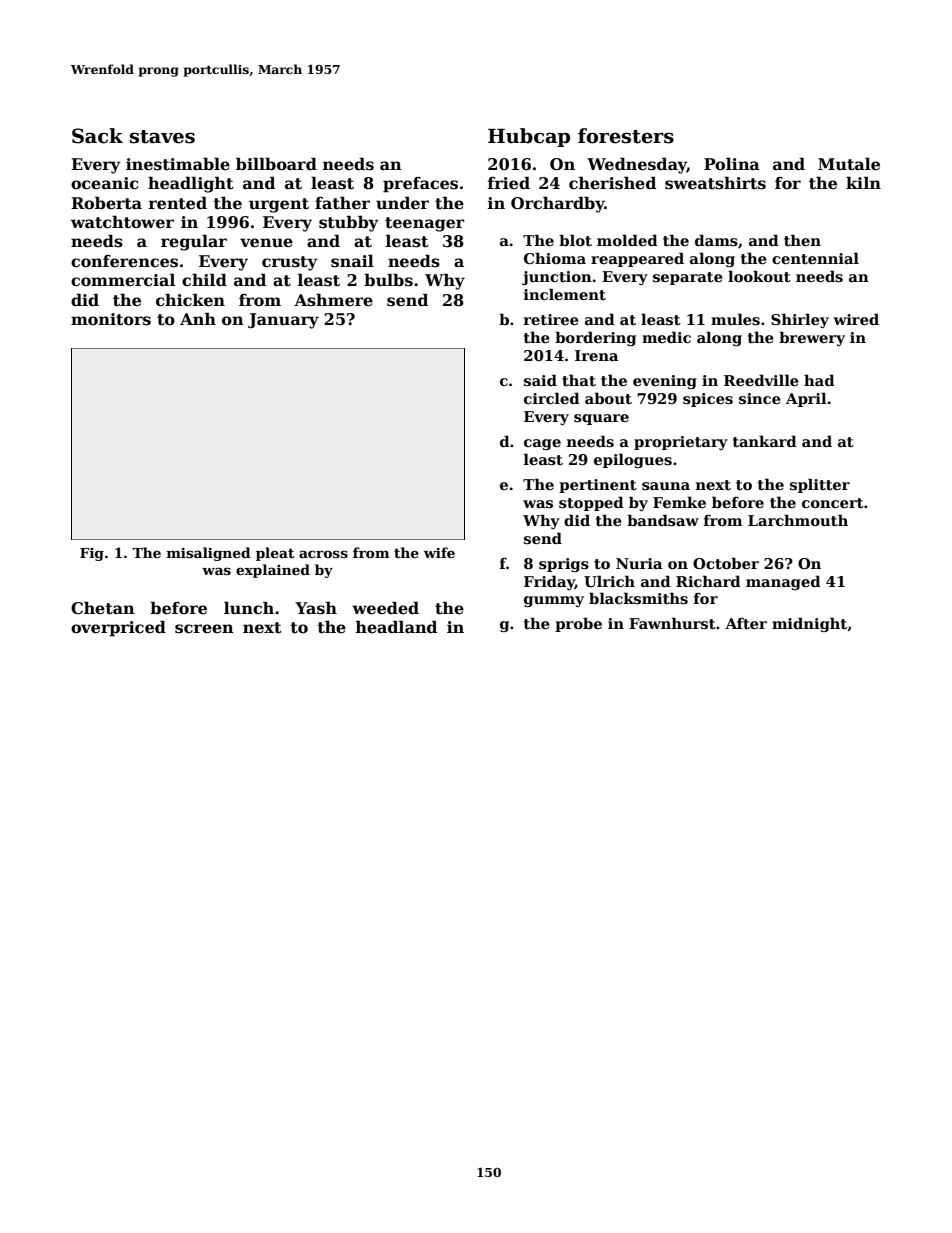  Describe the element at coordinates (162, 137) in the document. I see `staves` at that location.
